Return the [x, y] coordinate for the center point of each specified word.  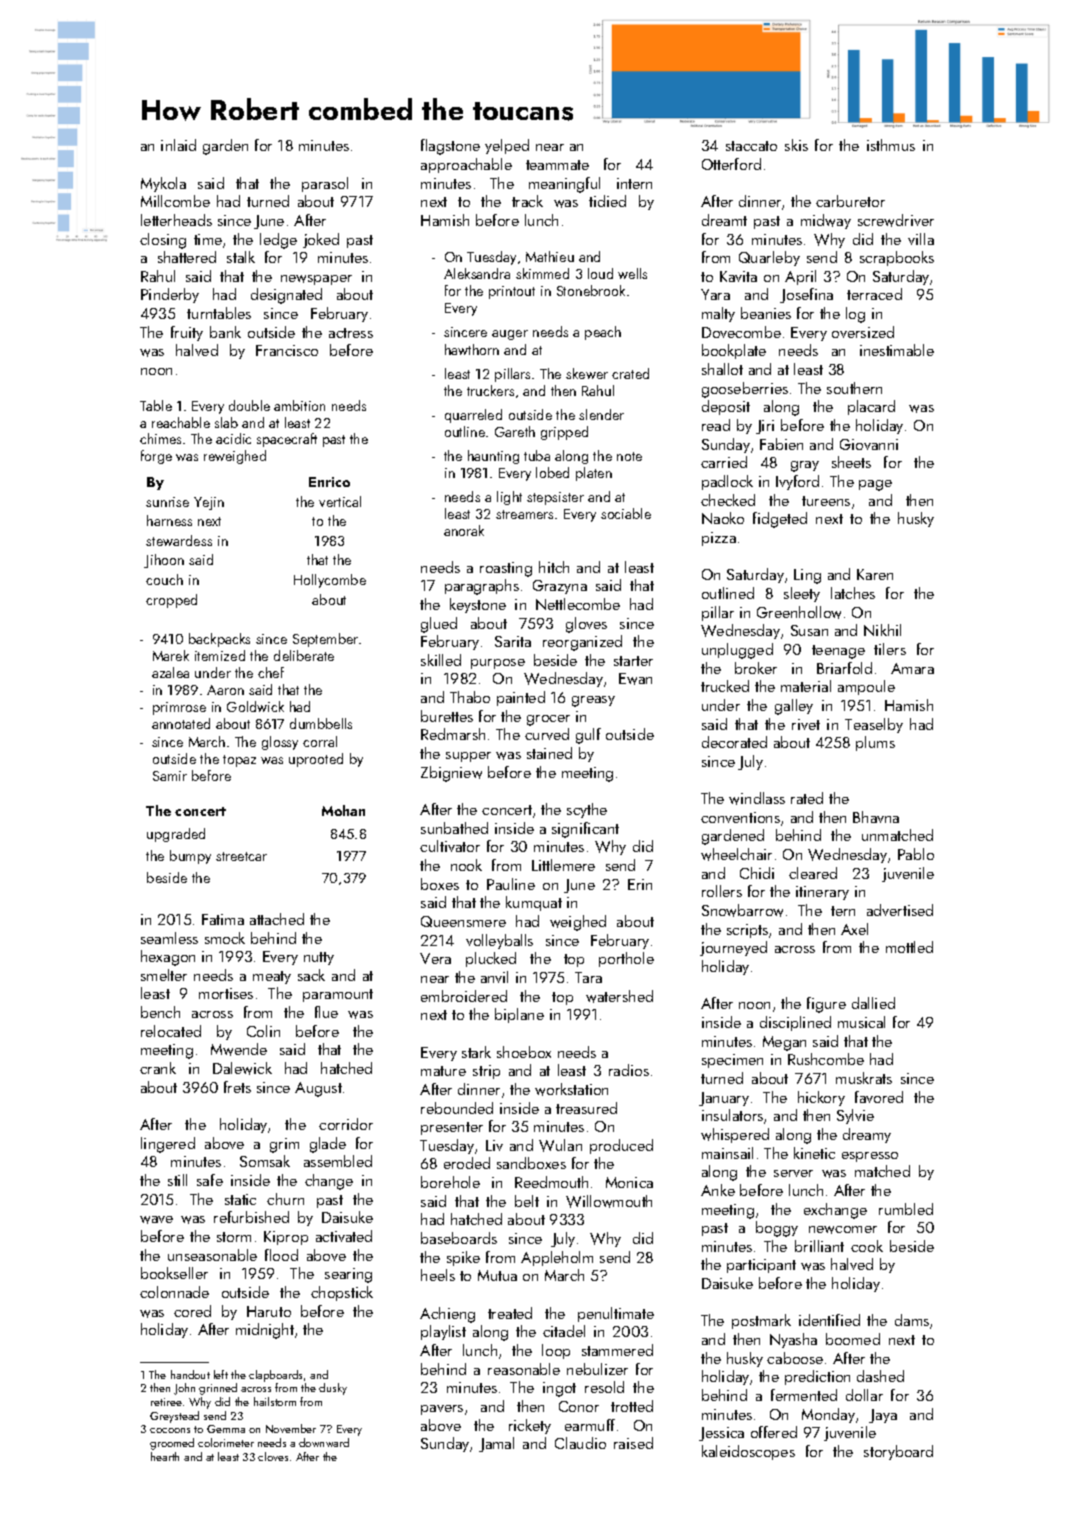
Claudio [580, 1443]
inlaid [178, 145]
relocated [171, 1031]
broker [756, 668]
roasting [506, 569]
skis [796, 145]
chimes [160, 438]
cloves [273, 1456]
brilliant [819, 1246]
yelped [507, 146]
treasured [586, 1108]
